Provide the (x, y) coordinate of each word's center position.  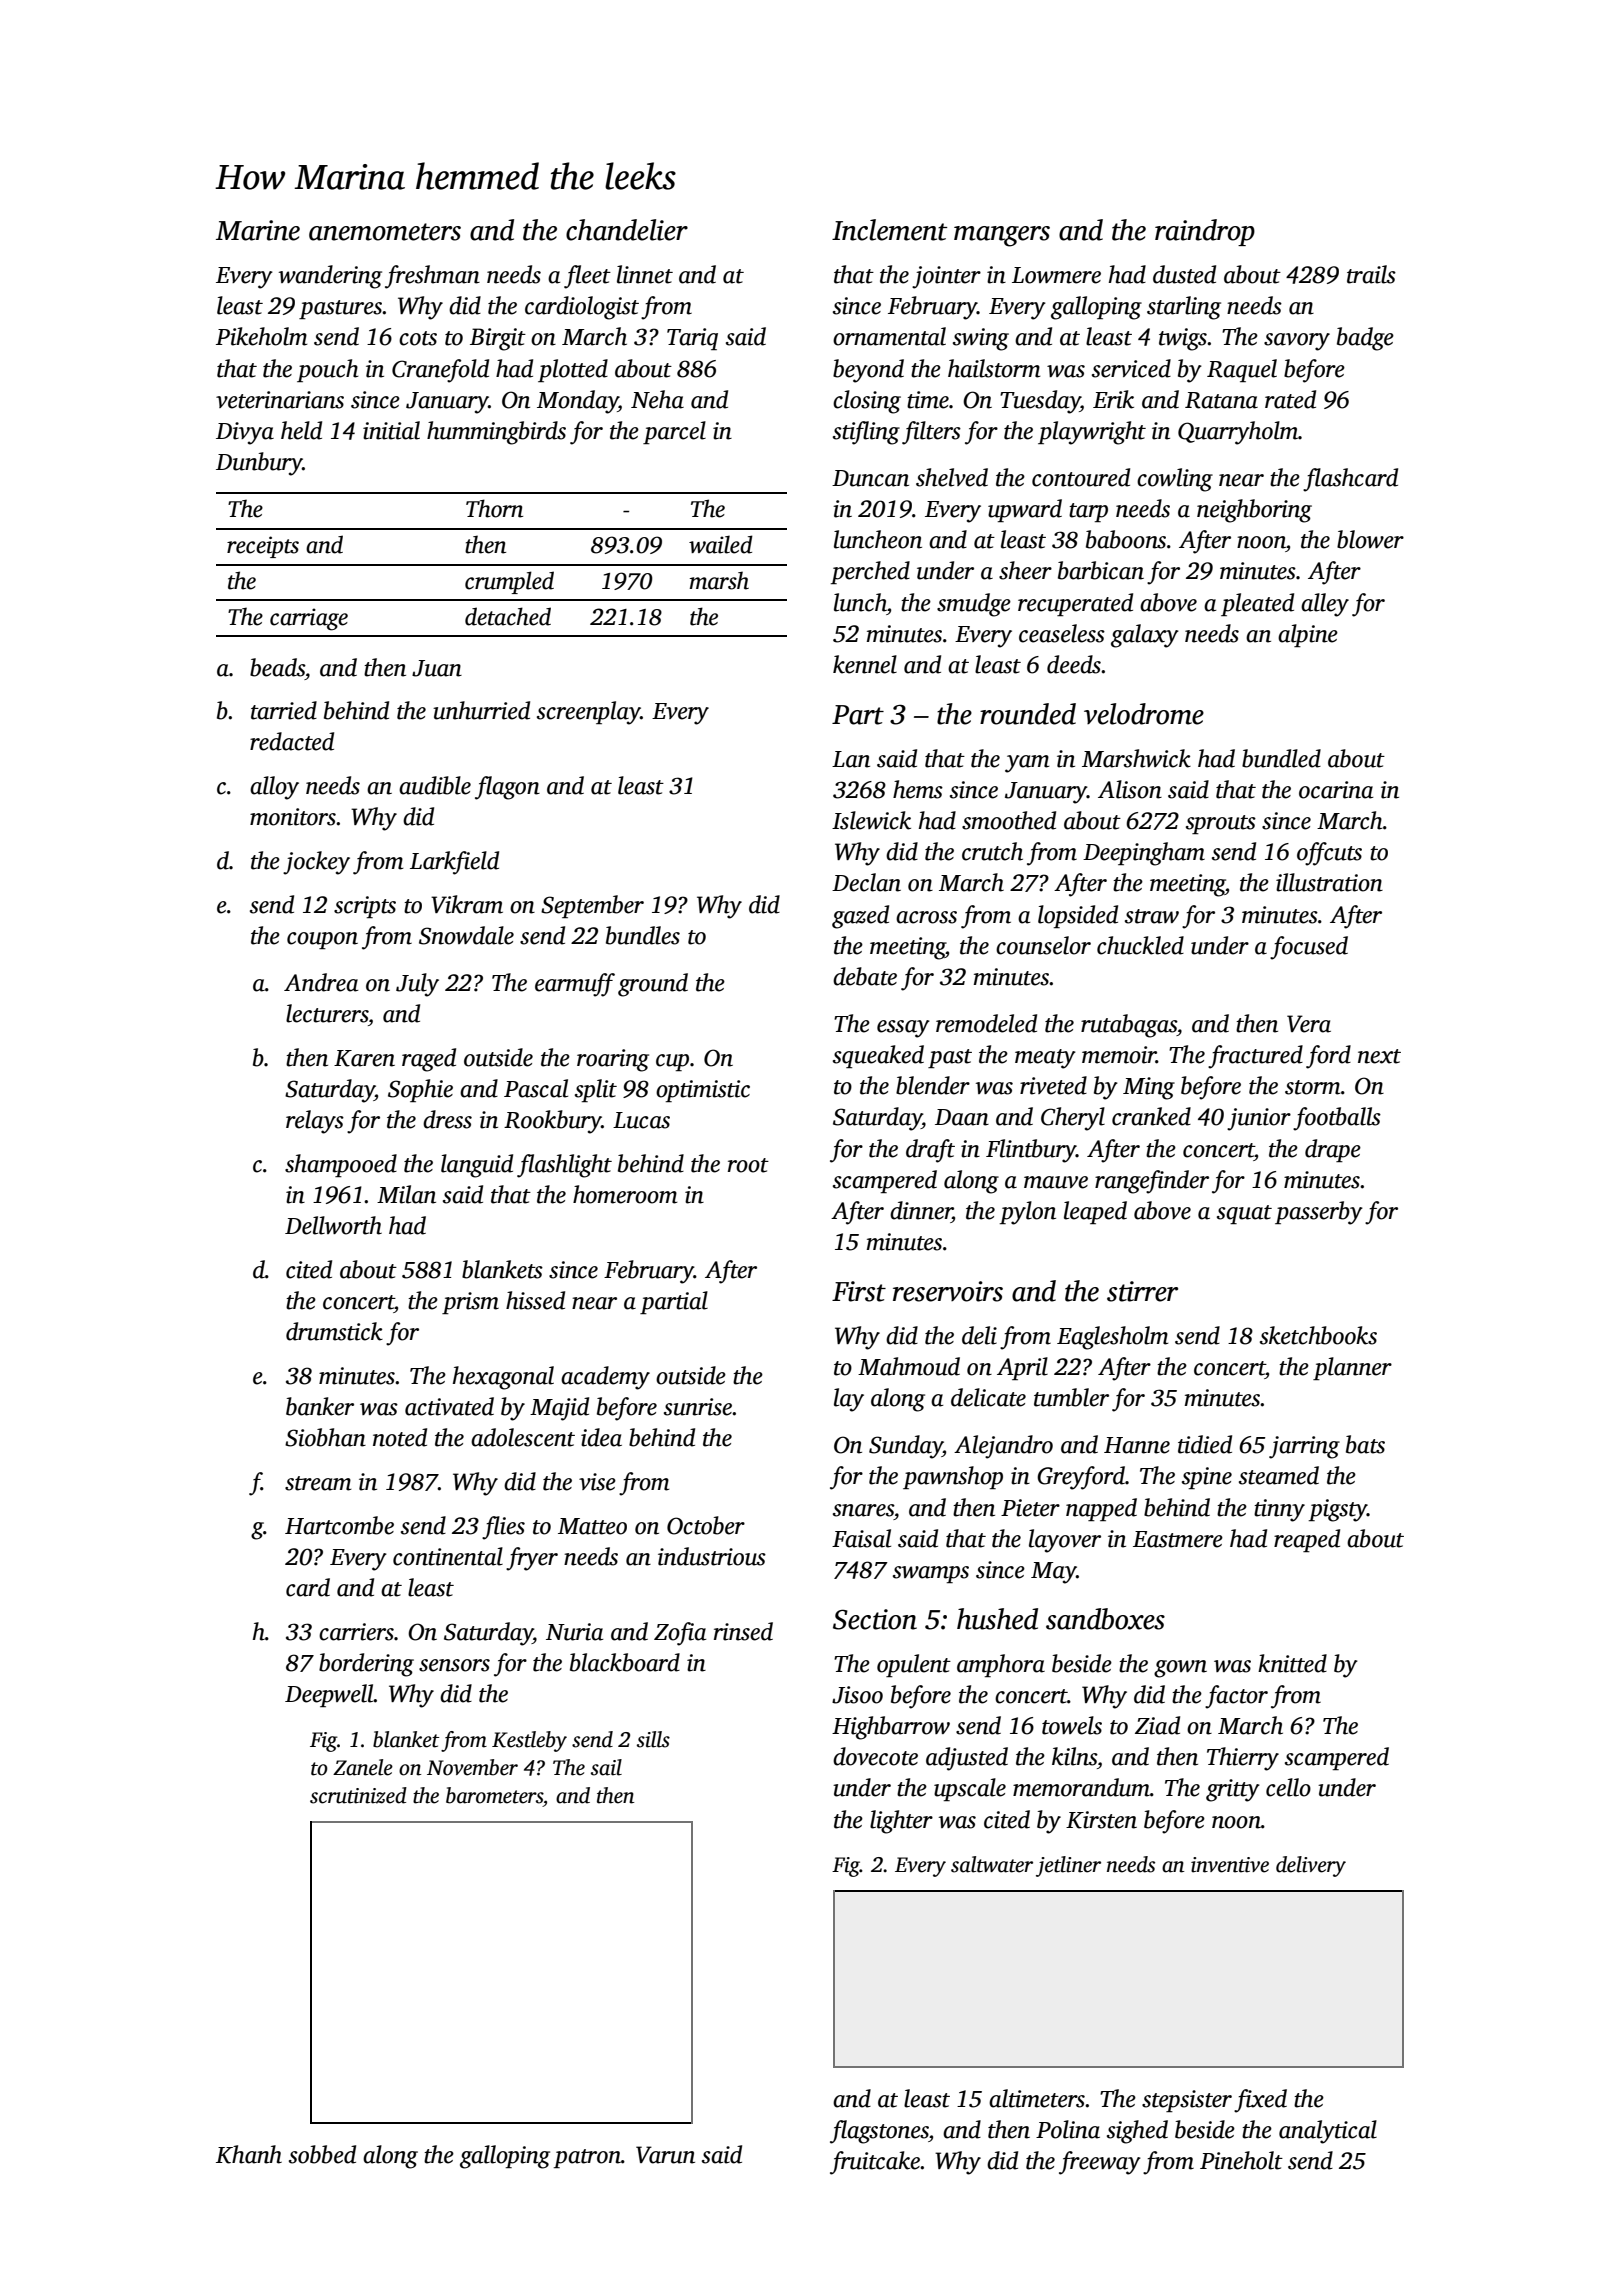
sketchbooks (1318, 1335)
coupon (322, 940)
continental (448, 1556)
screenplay (589, 713)
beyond (868, 371)
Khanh (249, 2154)
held (301, 430)
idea (601, 1437)
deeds (1074, 664)
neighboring (1254, 511)
